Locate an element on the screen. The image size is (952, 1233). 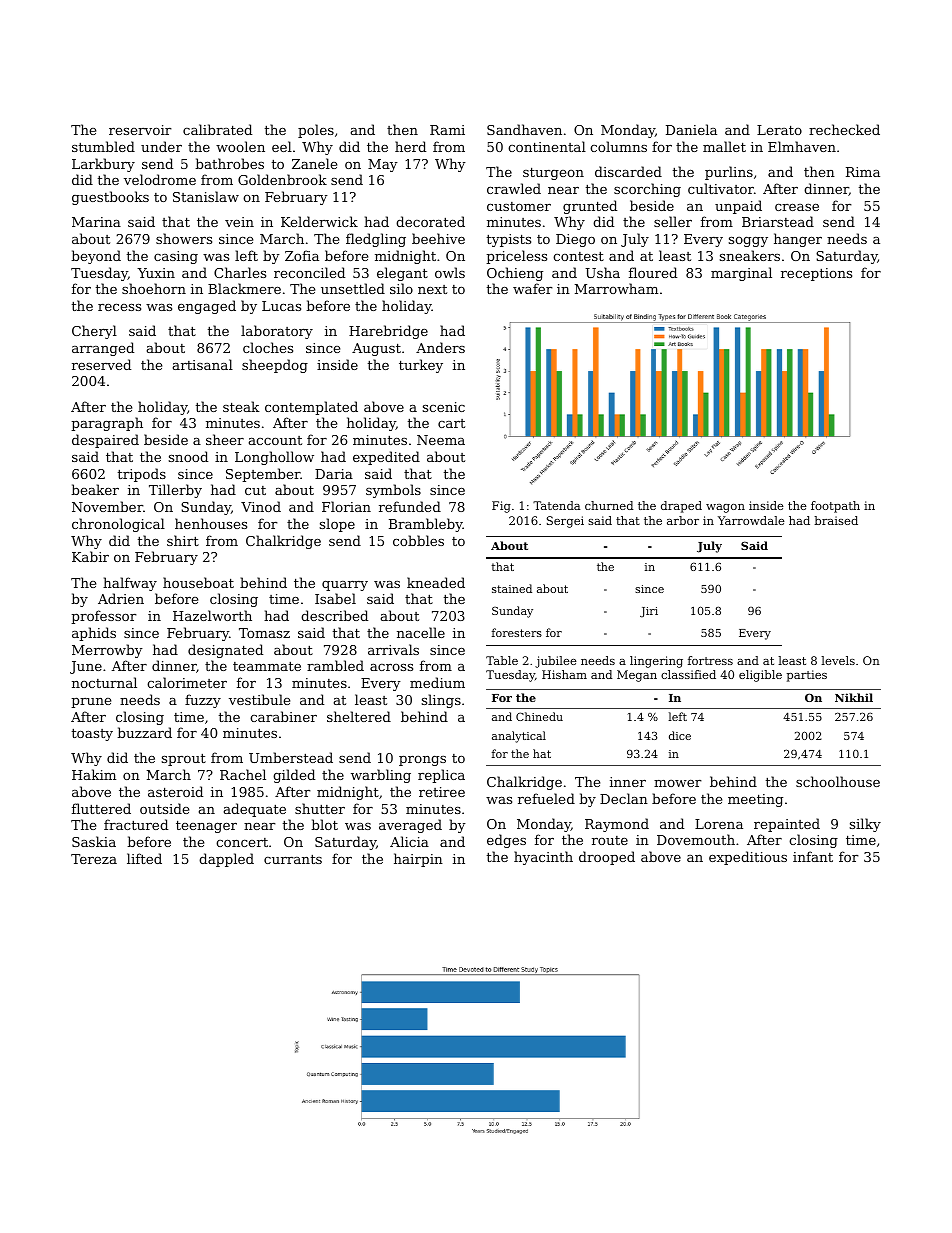
receptions is located at coordinates (816, 274).
